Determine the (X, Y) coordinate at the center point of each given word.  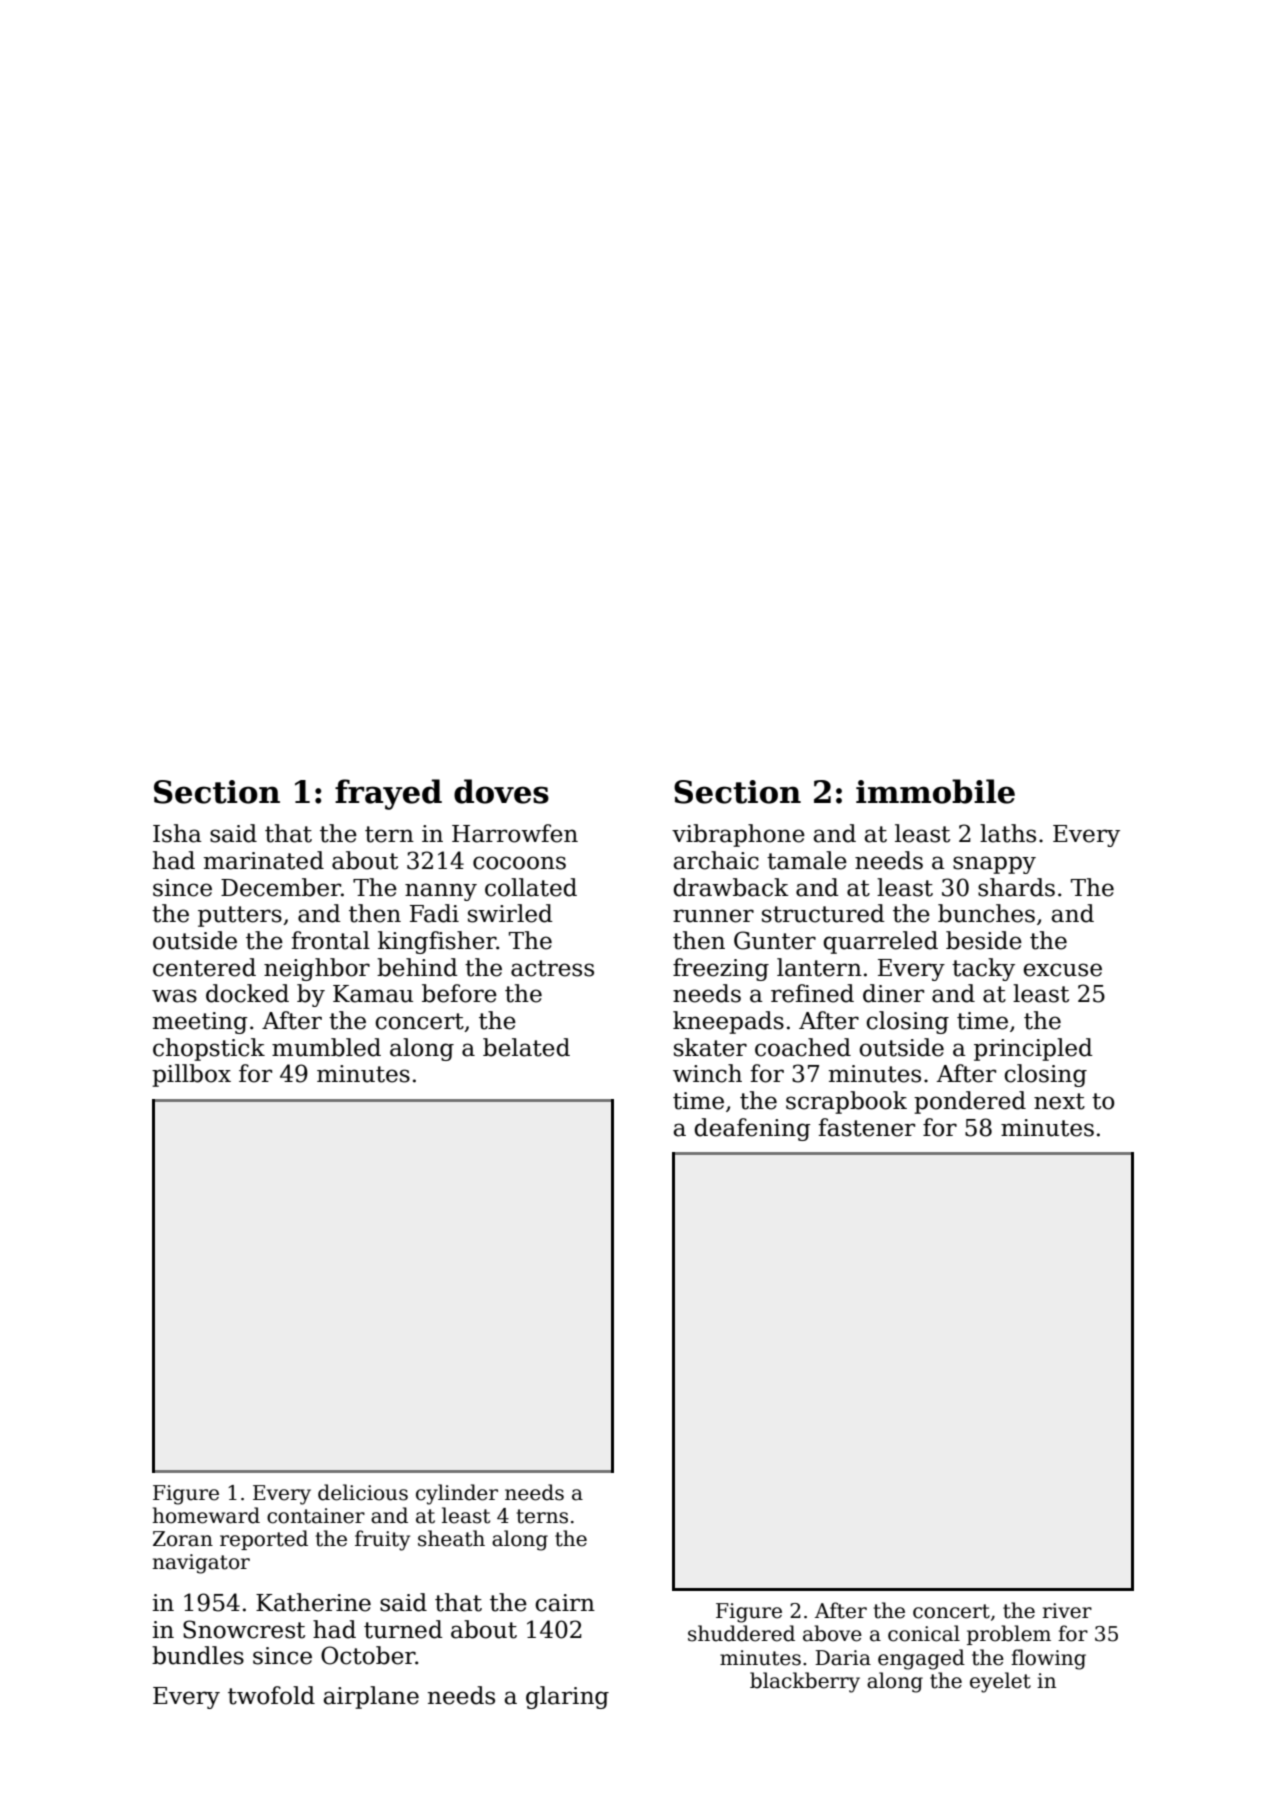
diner (893, 993)
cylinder (457, 1494)
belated (526, 1047)
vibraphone (738, 835)
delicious (363, 1492)
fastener (866, 1127)
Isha (177, 833)
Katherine (313, 1602)
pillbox (191, 1075)
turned (403, 1629)
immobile (935, 791)
